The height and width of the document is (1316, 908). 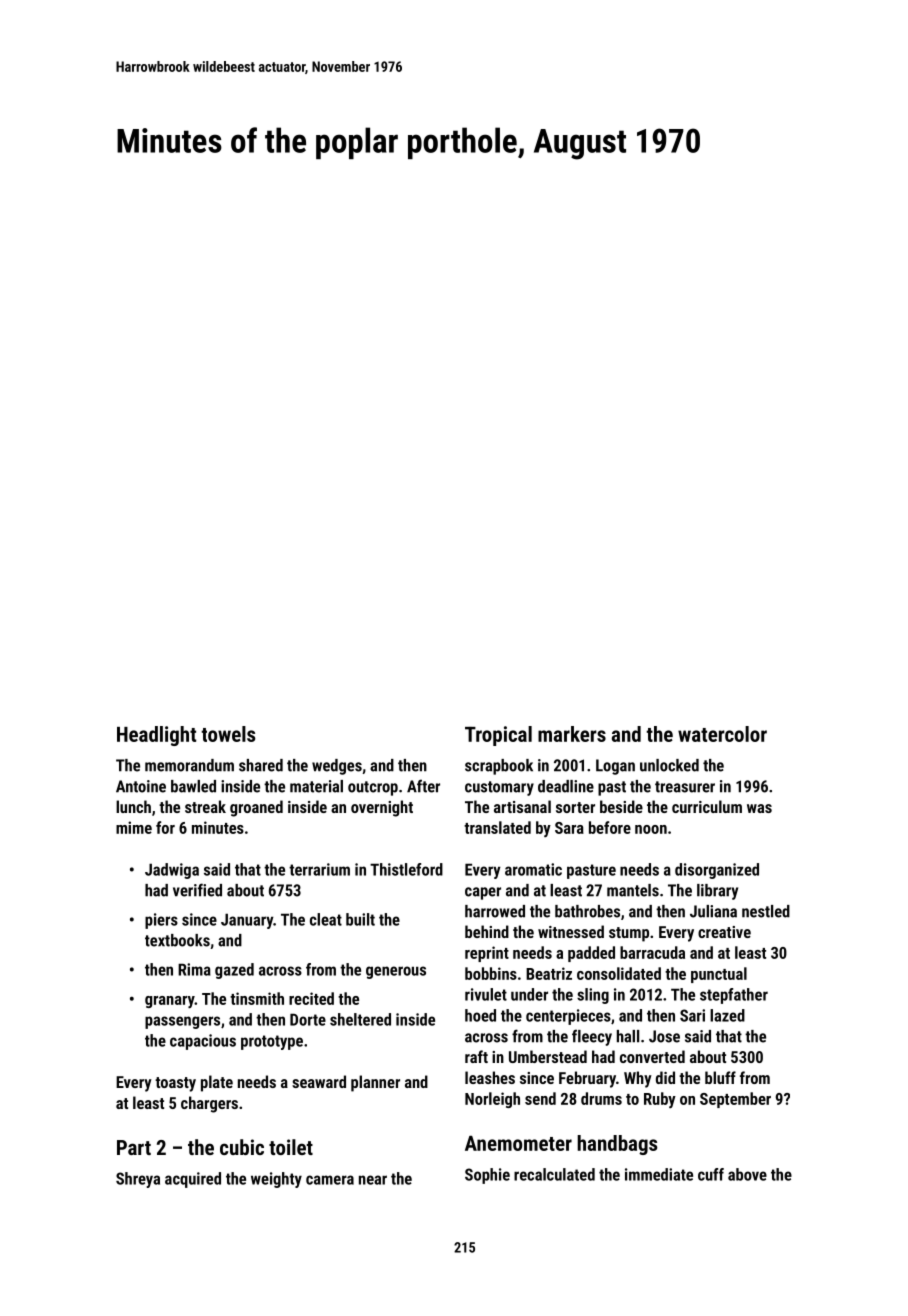 What do you see at coordinates (172, 871) in the document?
I see `Jadwiga` at bounding box center [172, 871].
